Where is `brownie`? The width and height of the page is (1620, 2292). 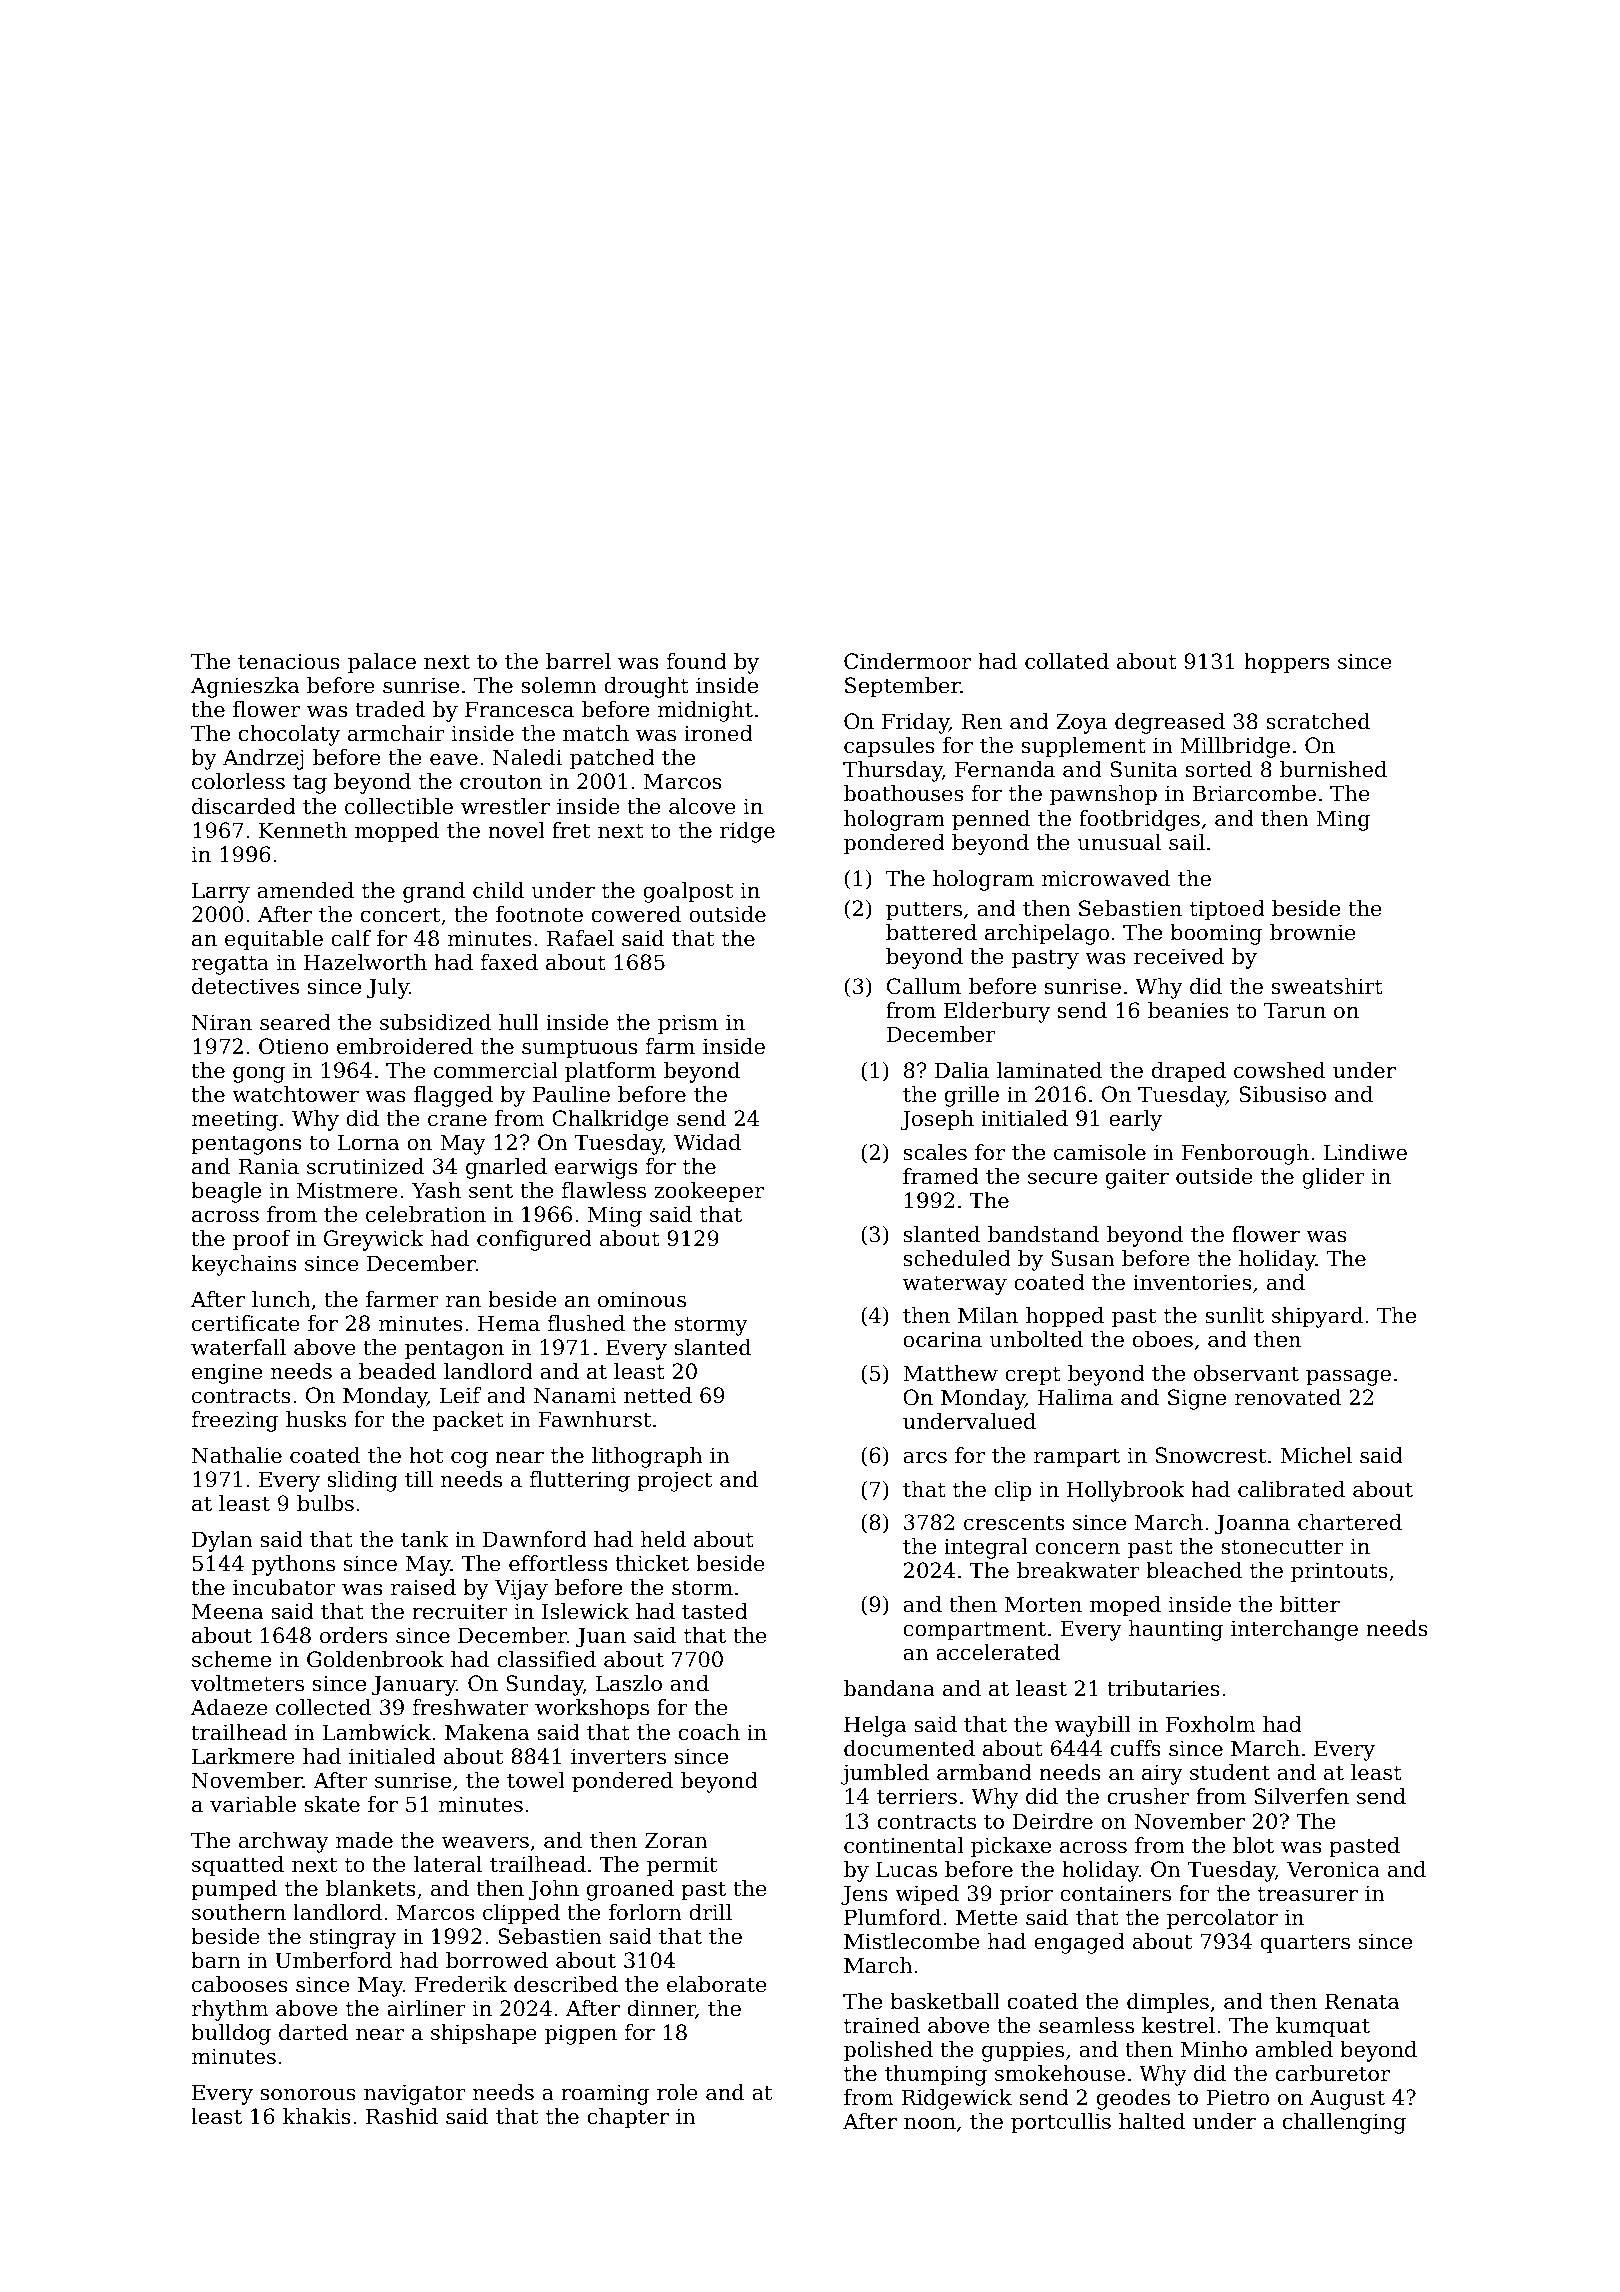 brownie is located at coordinates (1313, 932).
